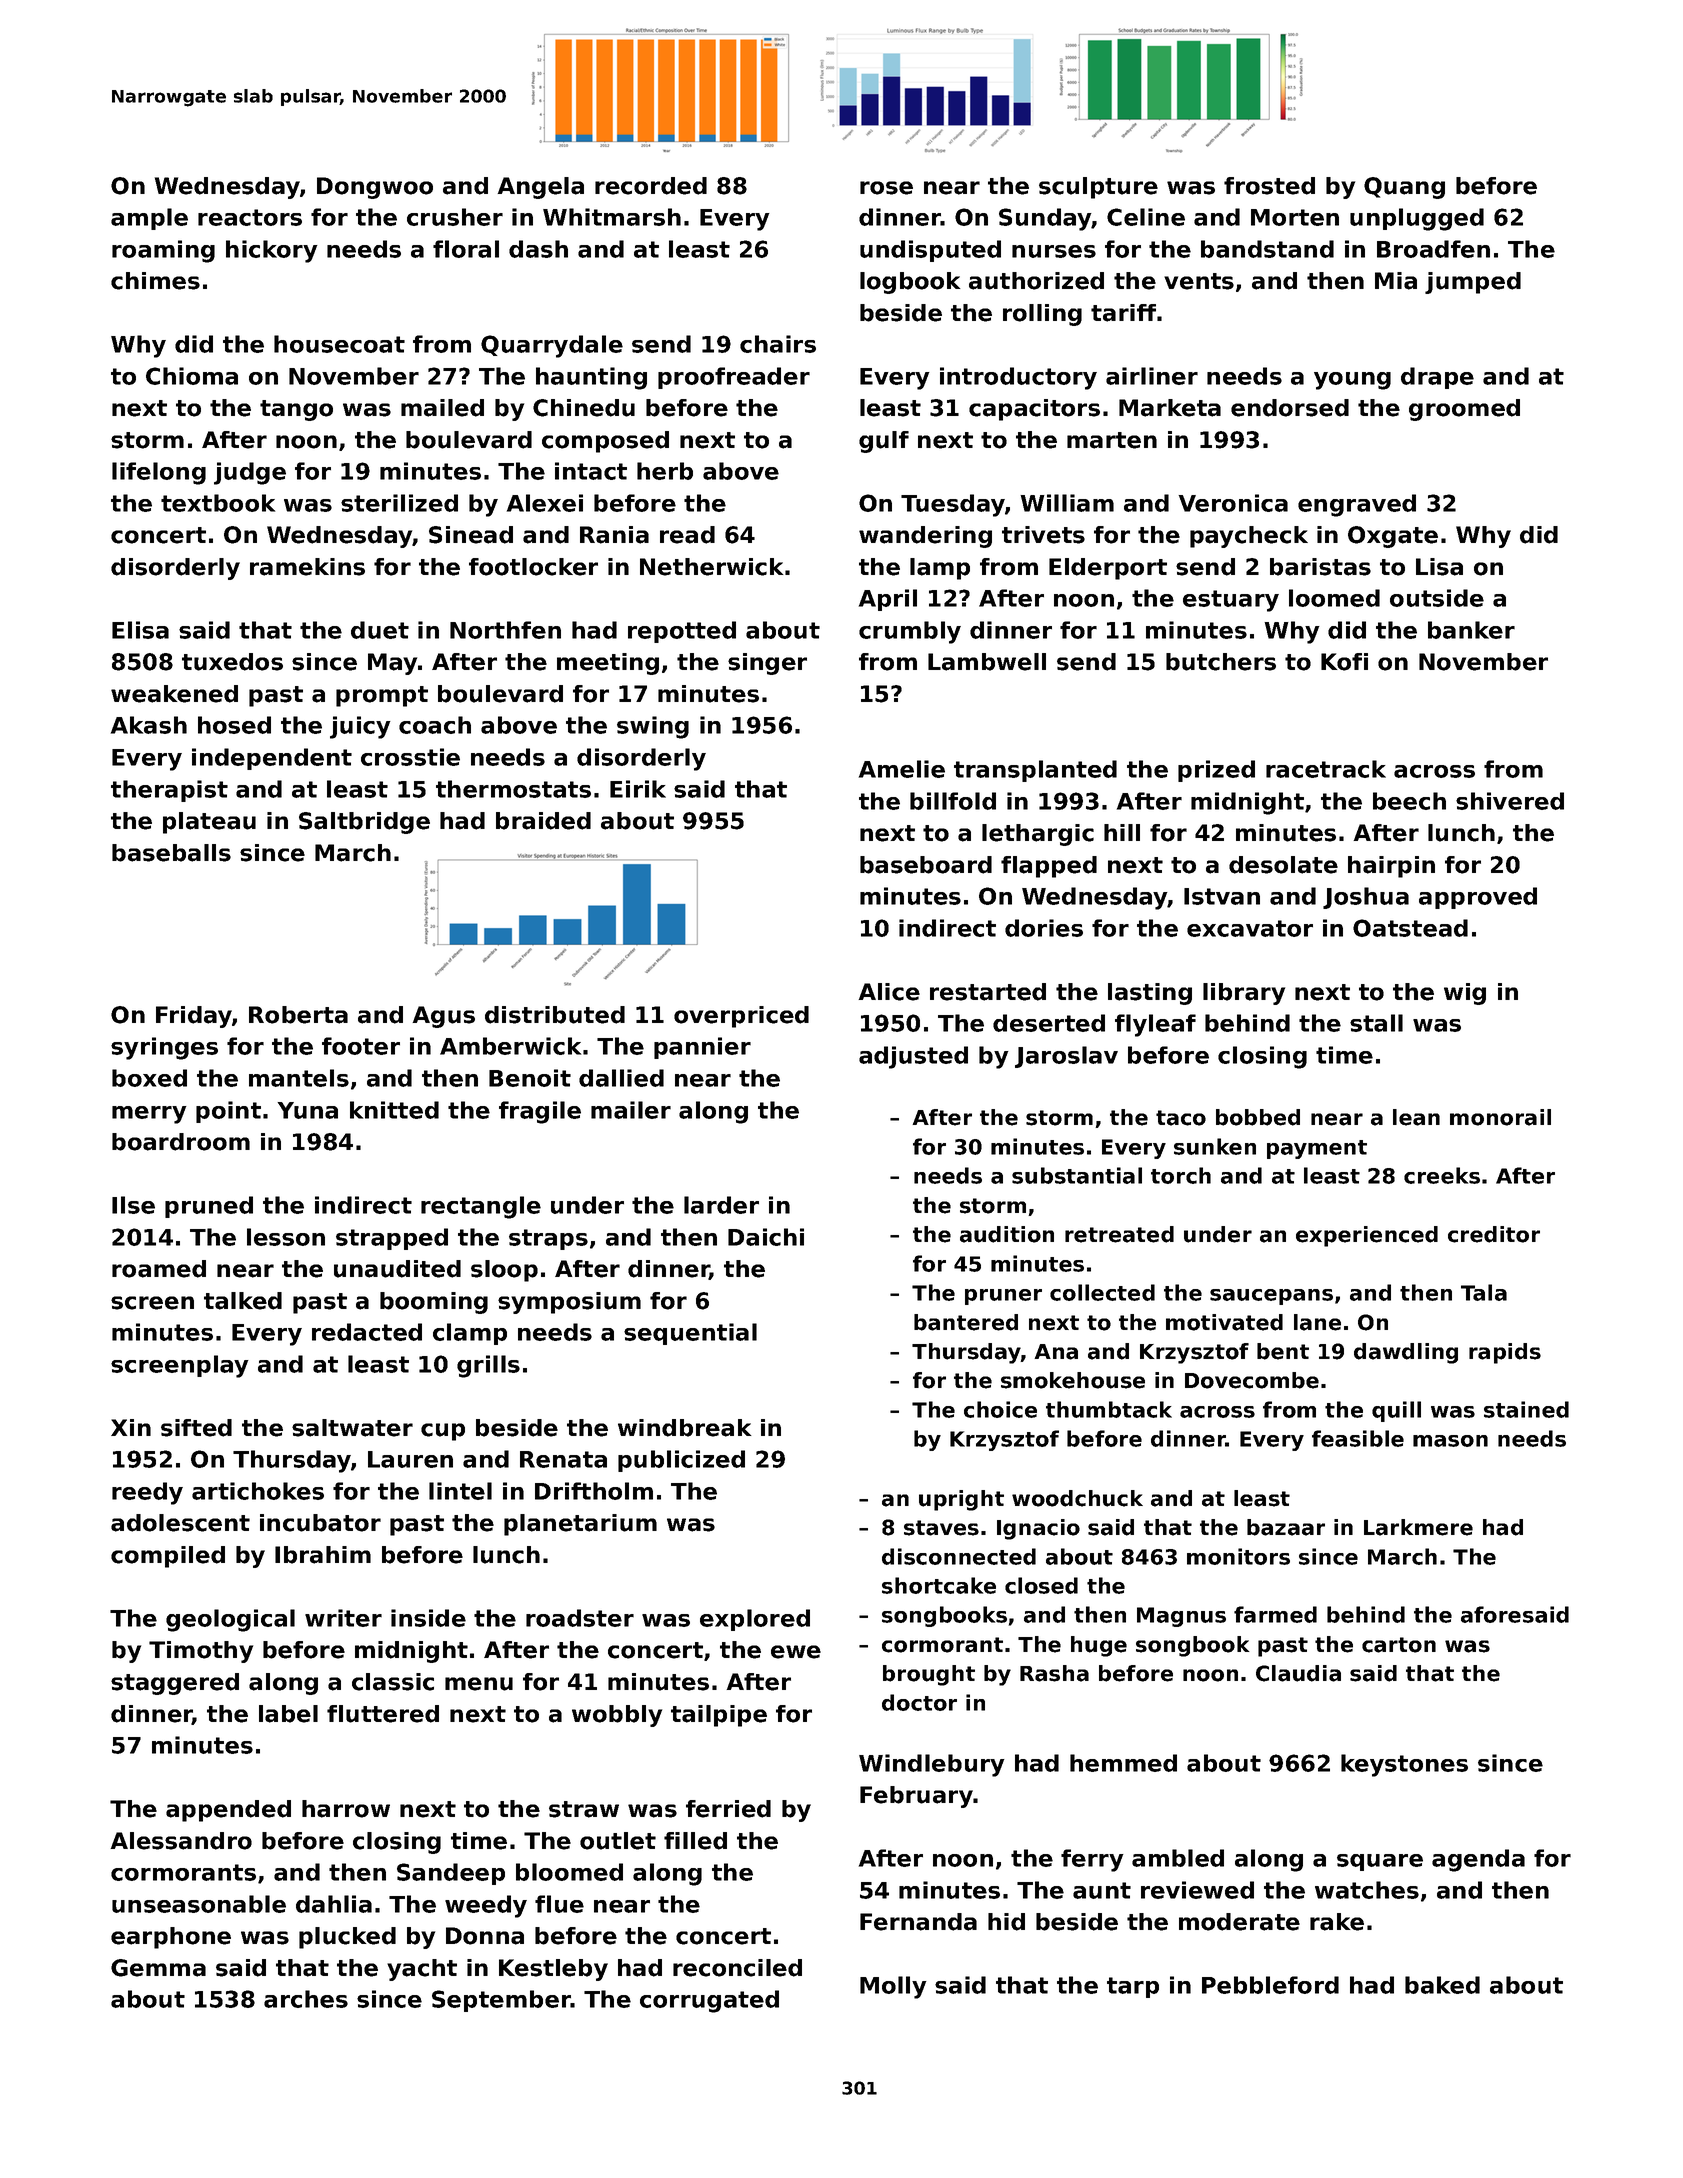 The width and height of the screenshot is (1683, 2178). Describe the element at coordinates (651, 186) in the screenshot. I see `recorded` at that location.
